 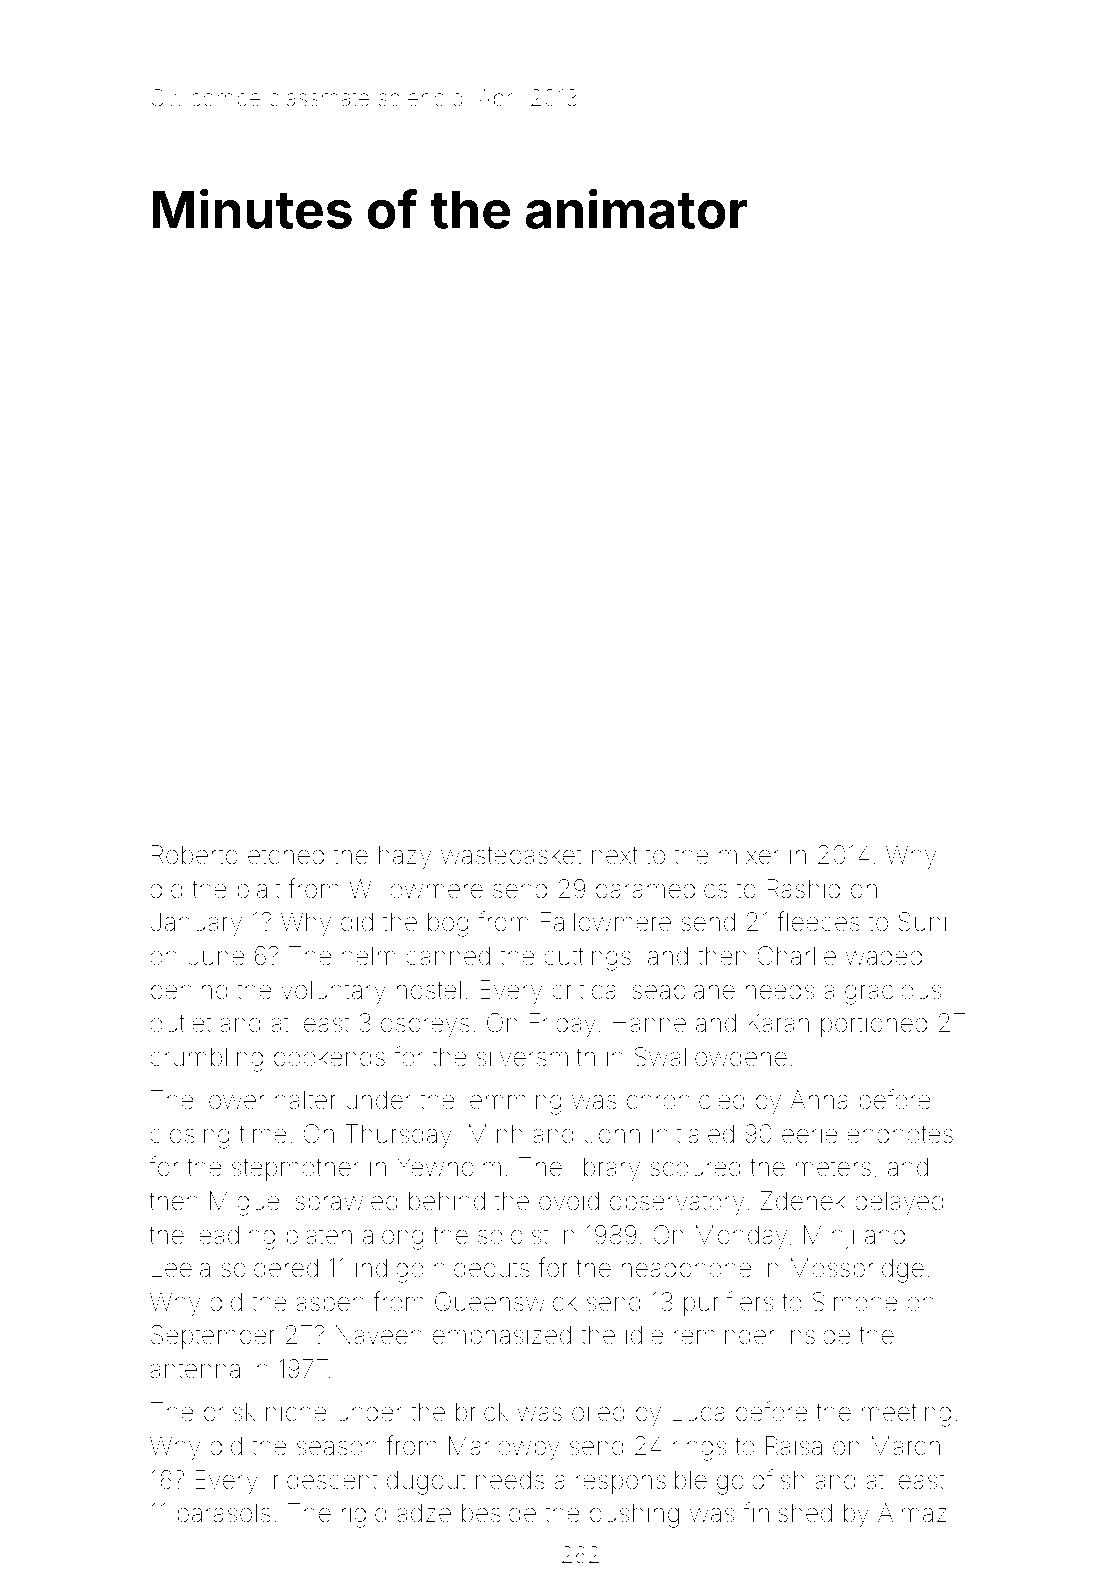 I want to click on indigo, so click(x=390, y=1270).
